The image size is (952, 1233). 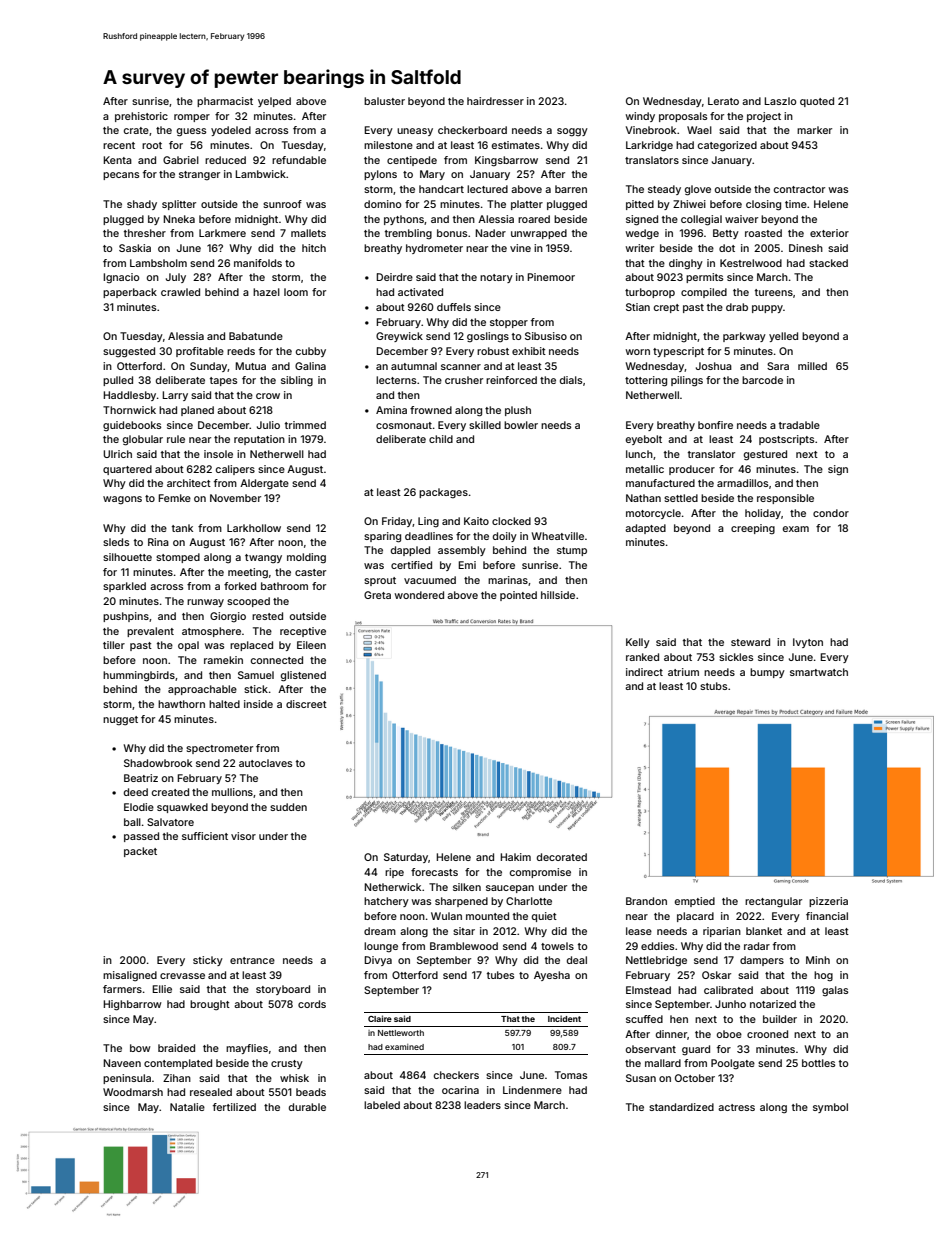 I want to click on dials, so click(x=571, y=380).
